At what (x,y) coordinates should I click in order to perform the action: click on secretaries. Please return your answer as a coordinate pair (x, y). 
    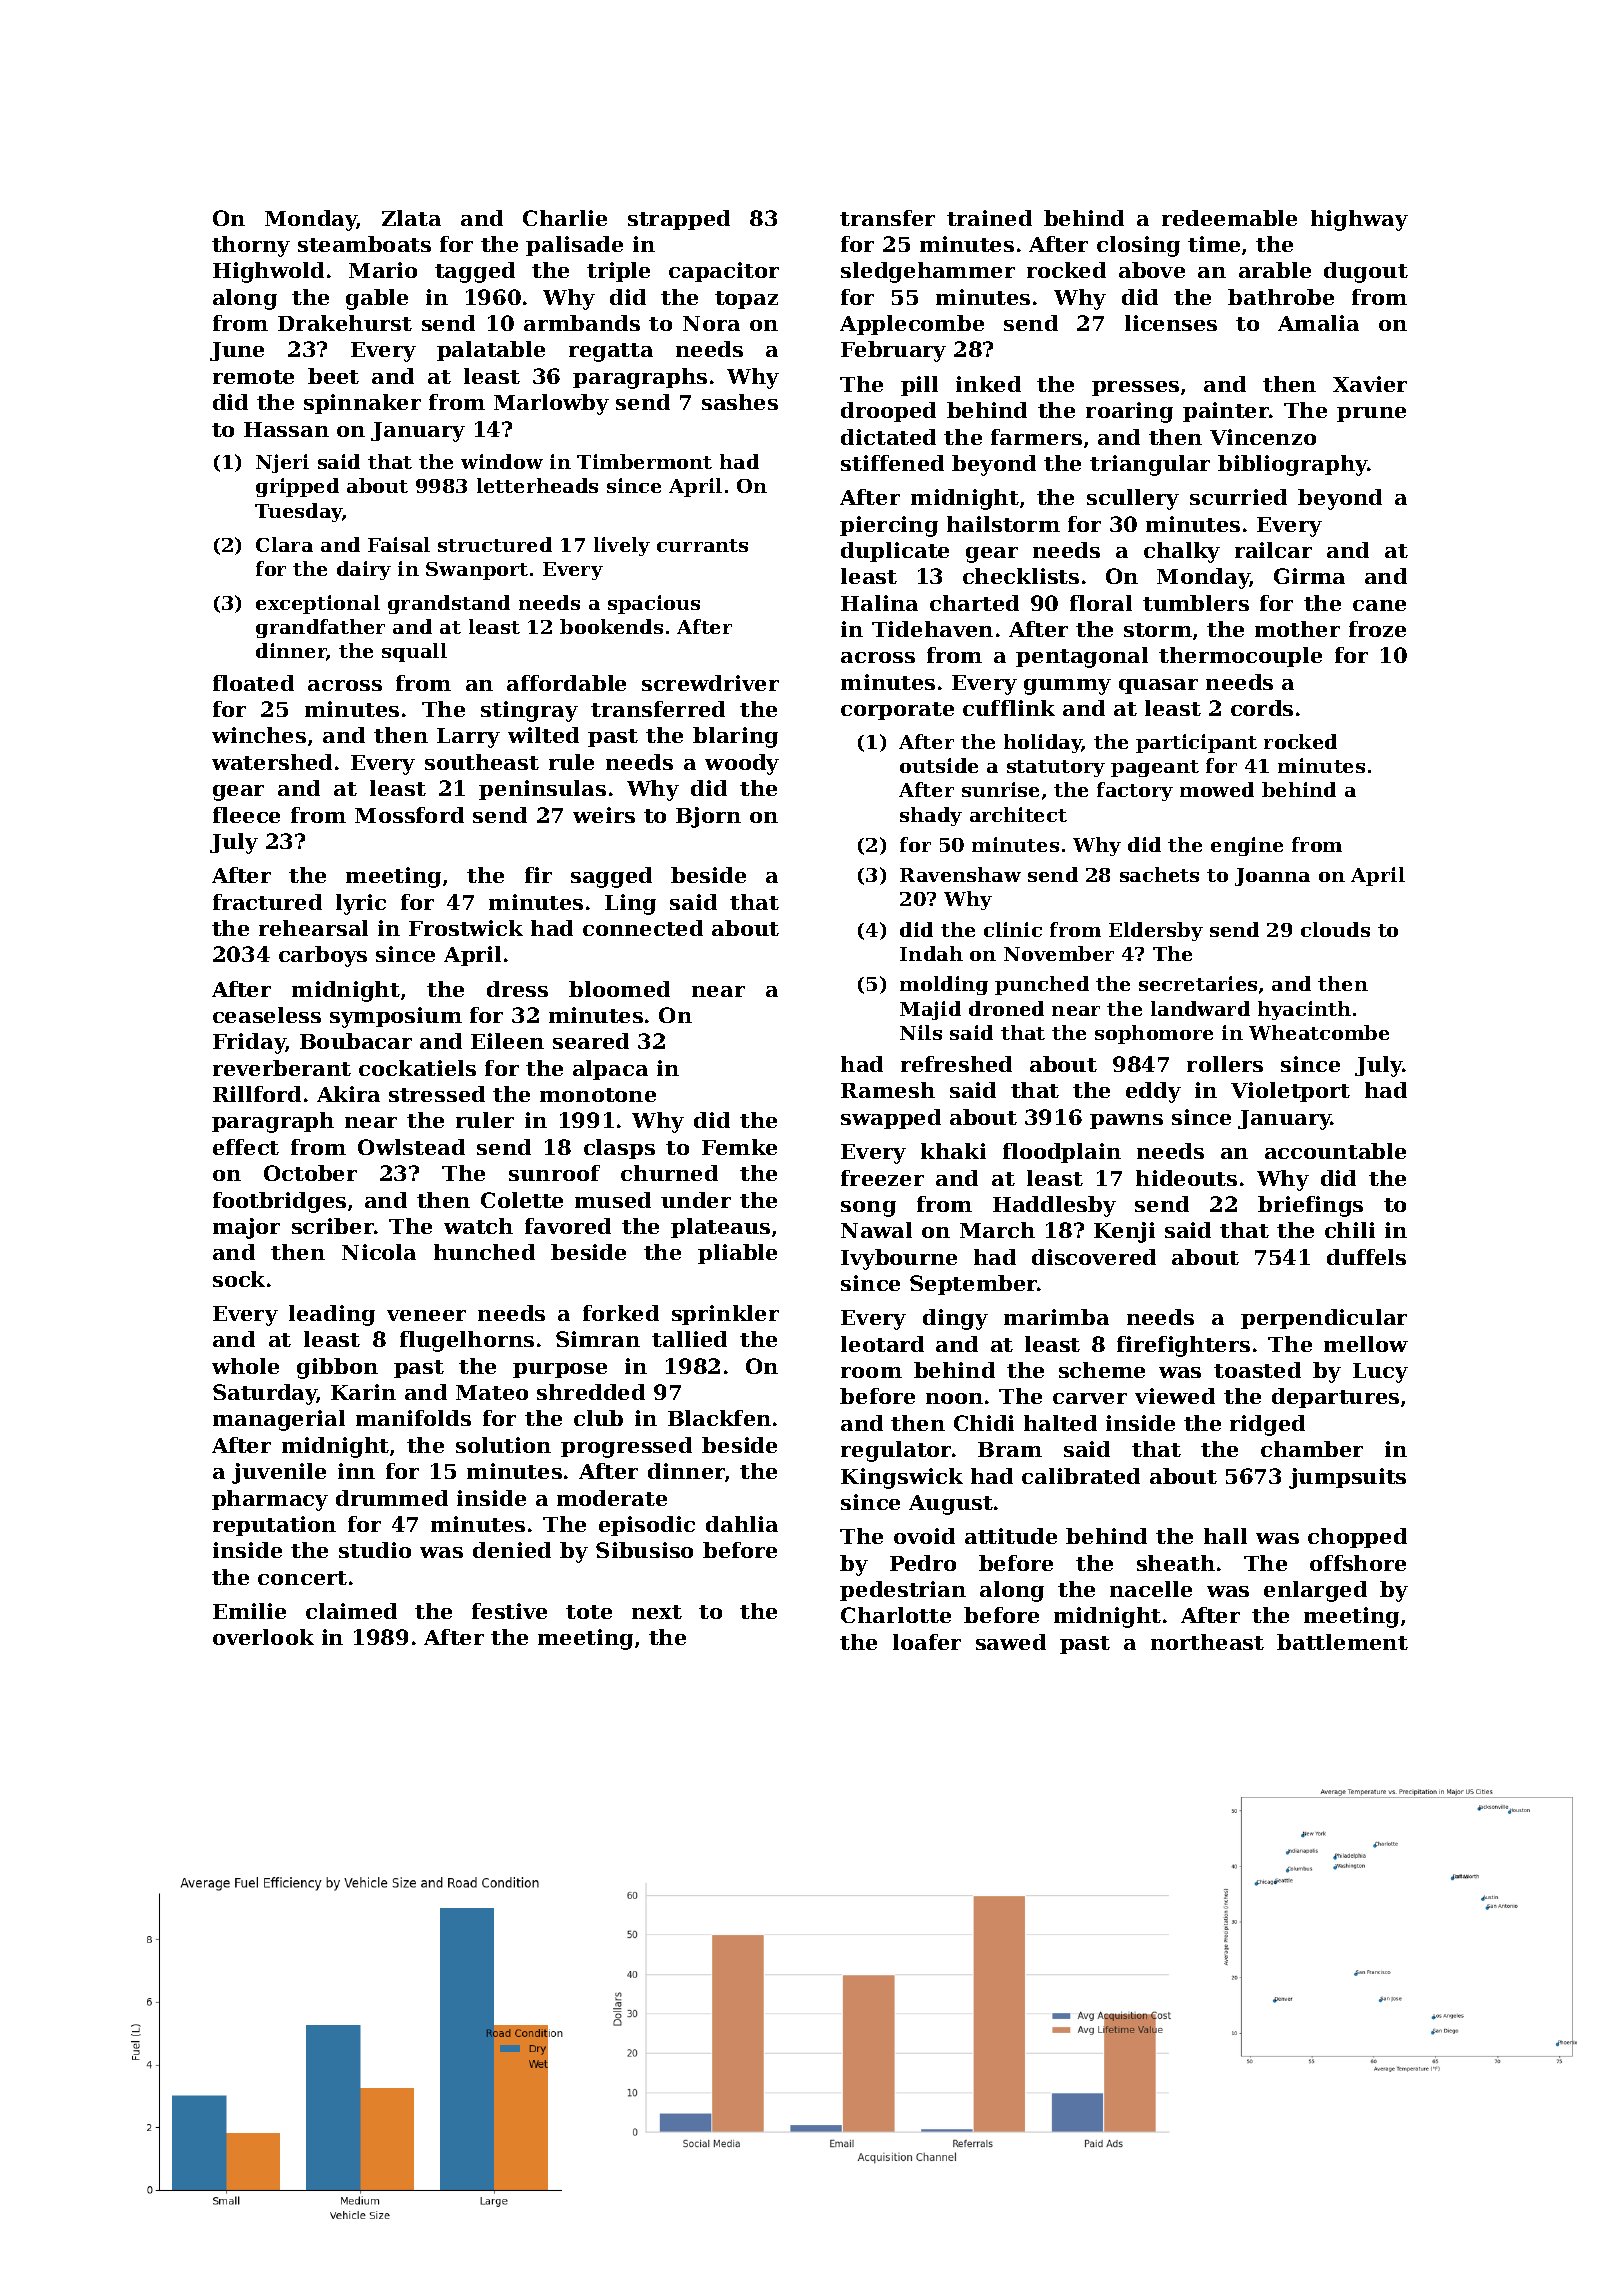
    Looking at the image, I should click on (1198, 983).
